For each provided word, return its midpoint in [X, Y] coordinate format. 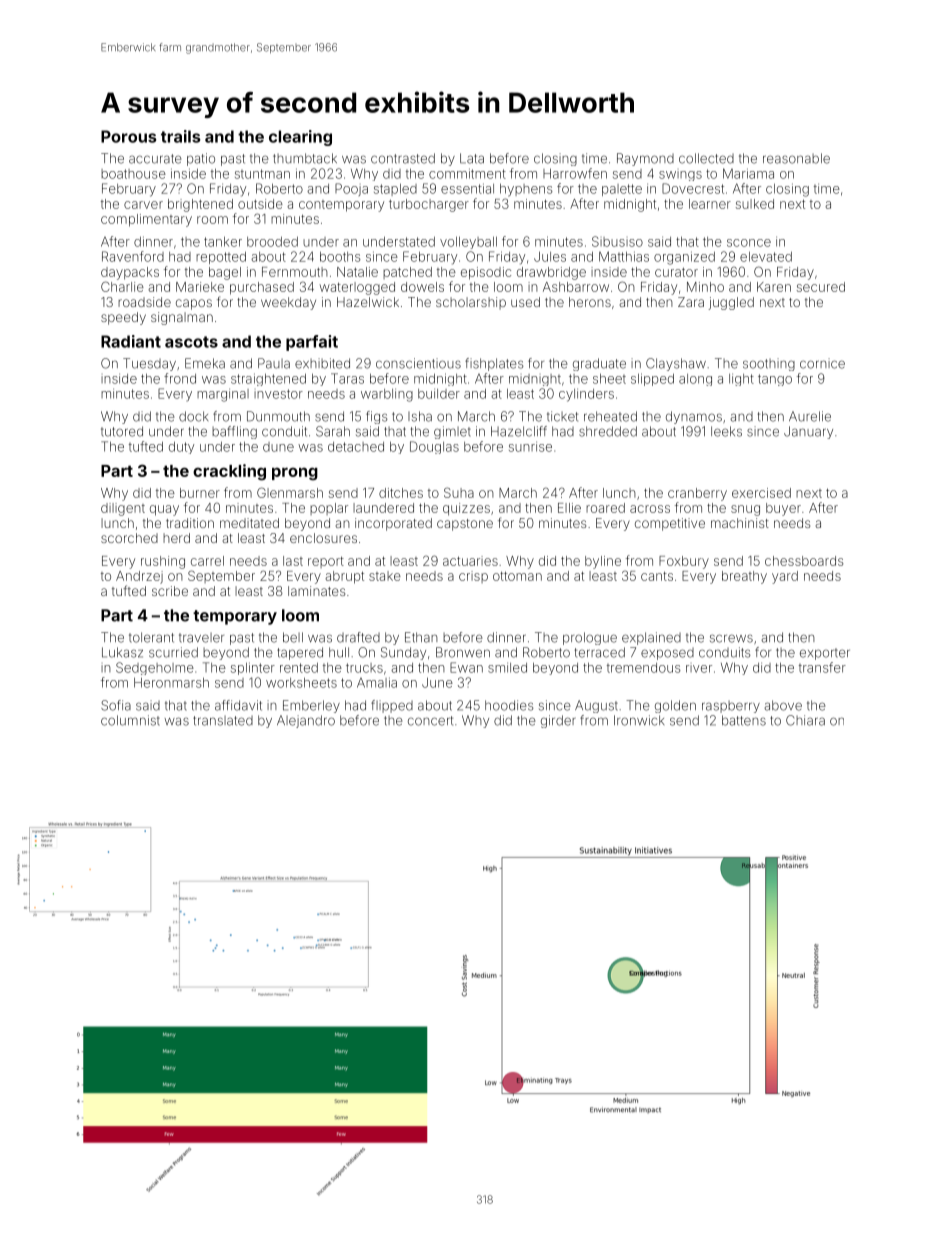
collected [706, 158]
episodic [486, 273]
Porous [129, 136]
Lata [472, 158]
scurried [173, 652]
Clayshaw [676, 364]
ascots [191, 342]
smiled [507, 668]
